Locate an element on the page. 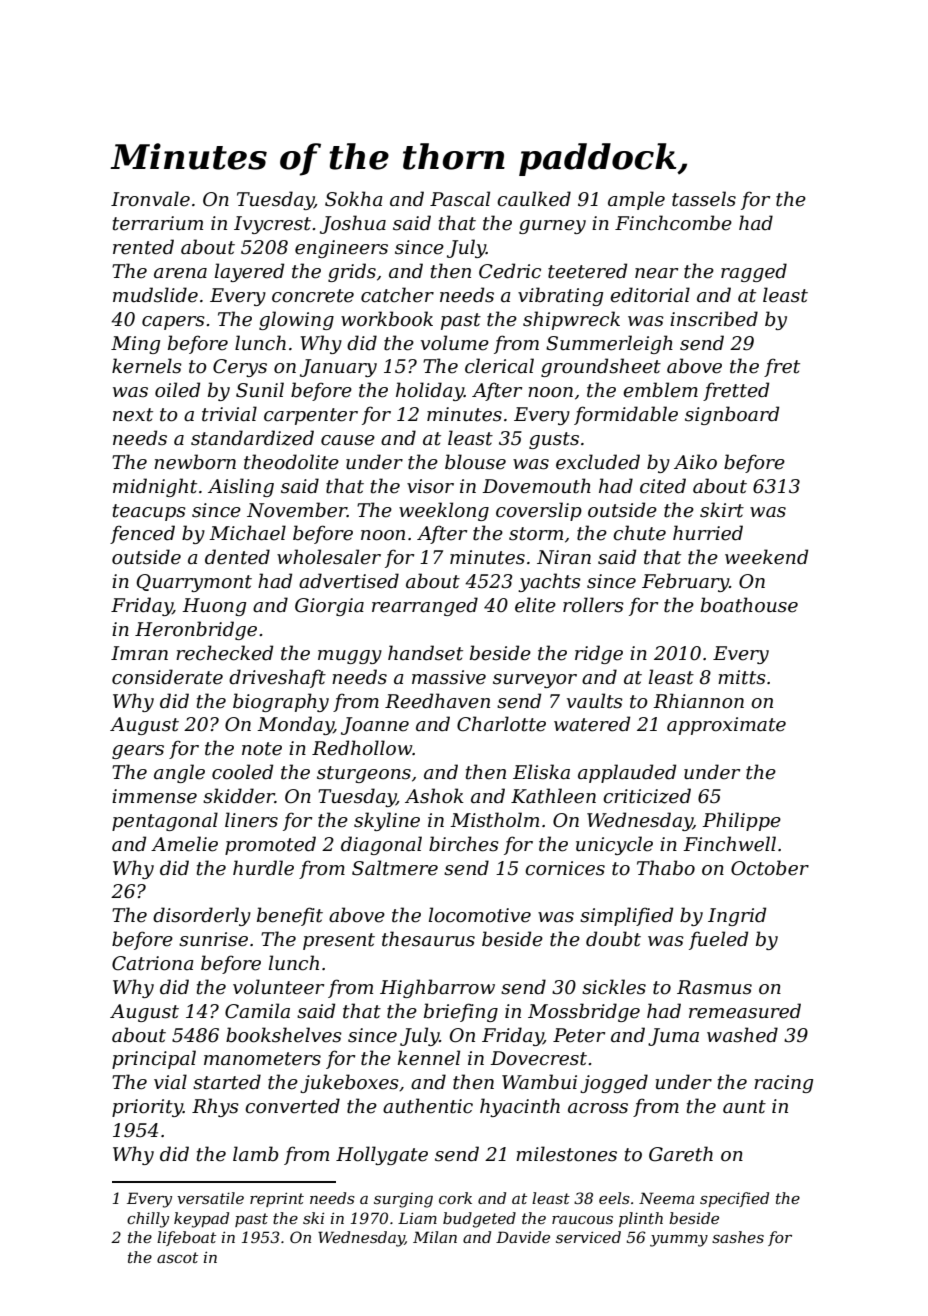 The image size is (928, 1316). disorderly is located at coordinates (202, 916).
